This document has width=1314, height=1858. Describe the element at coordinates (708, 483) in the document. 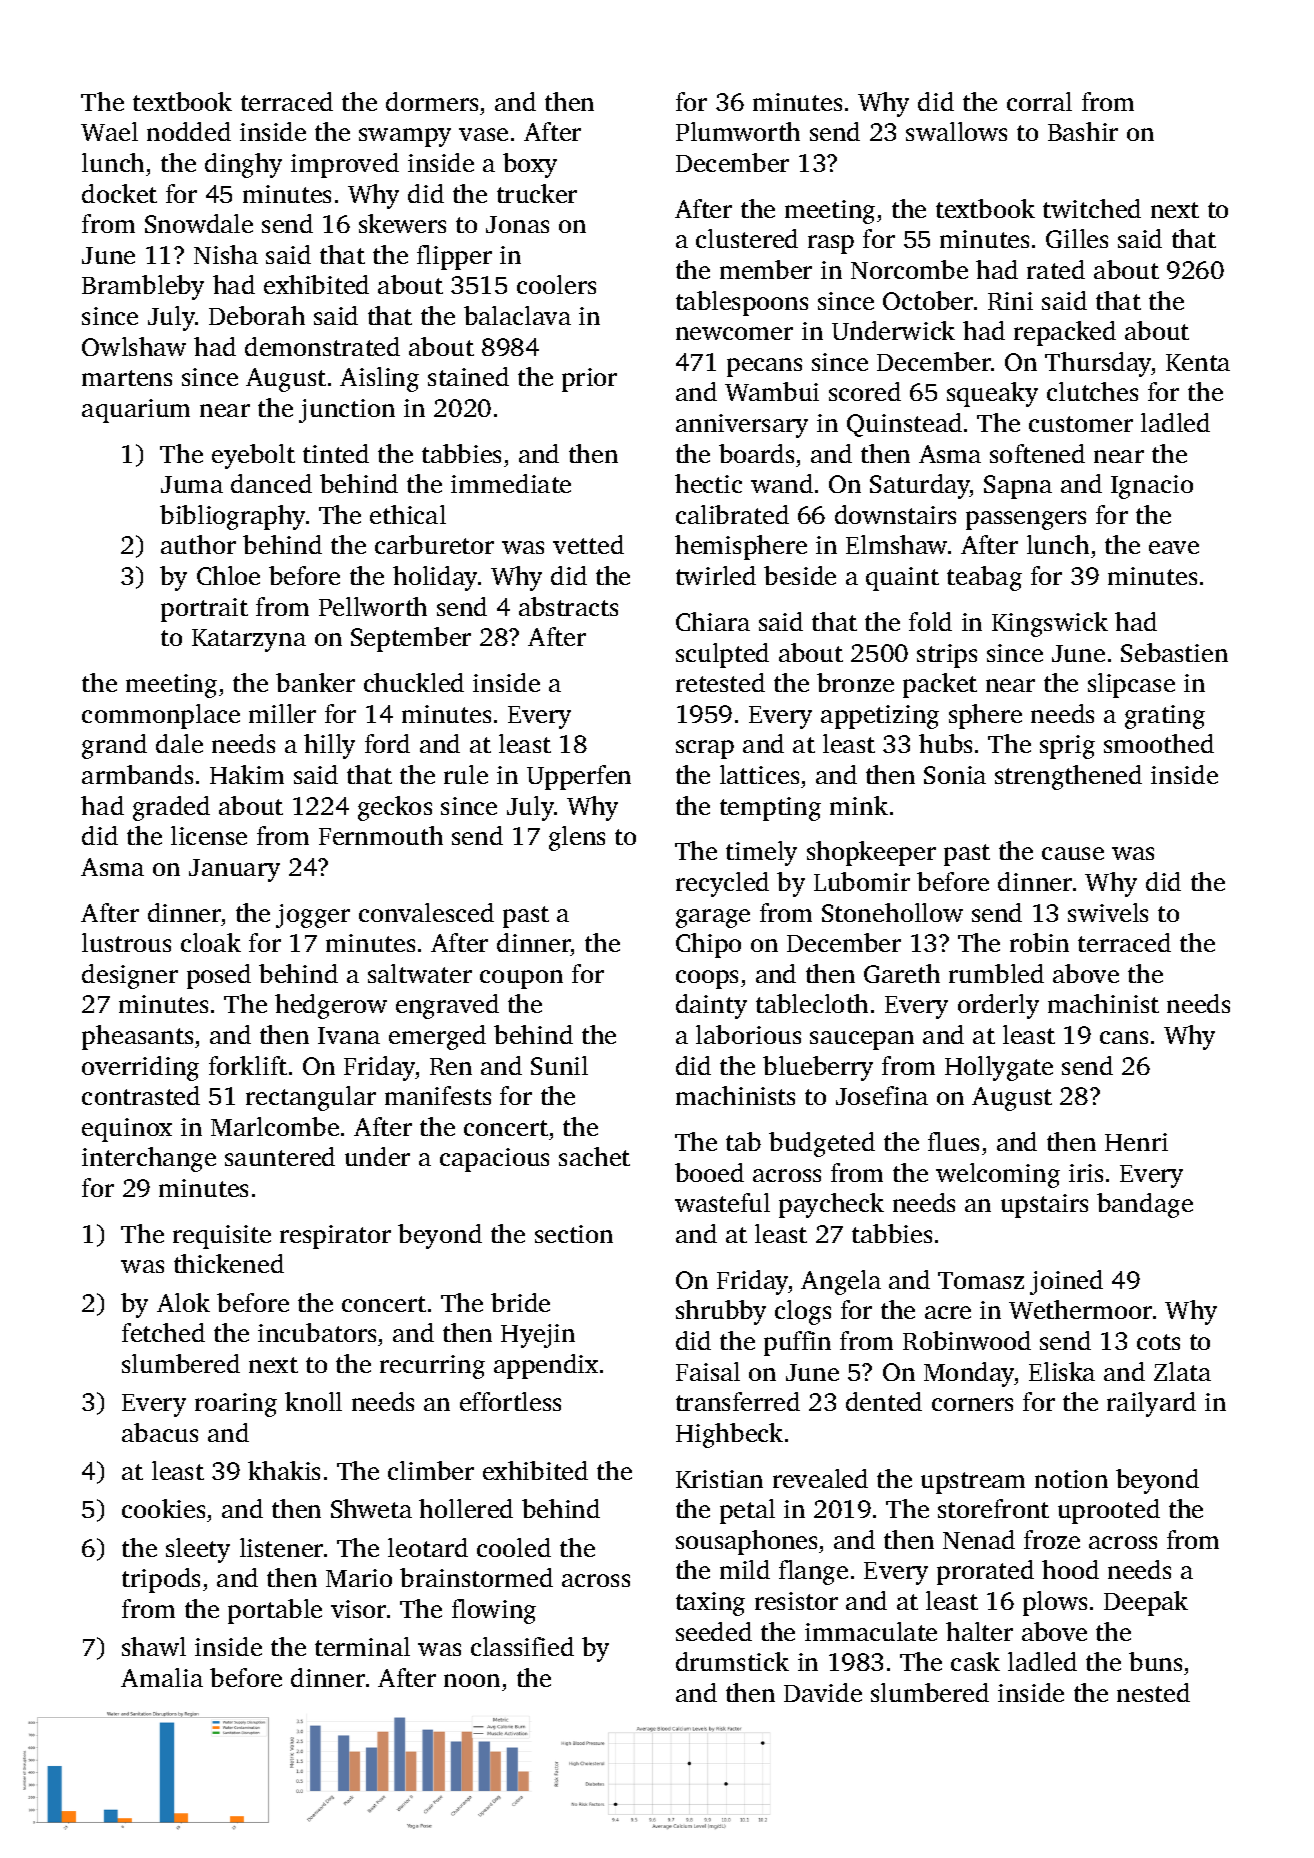

I see `hectic` at that location.
